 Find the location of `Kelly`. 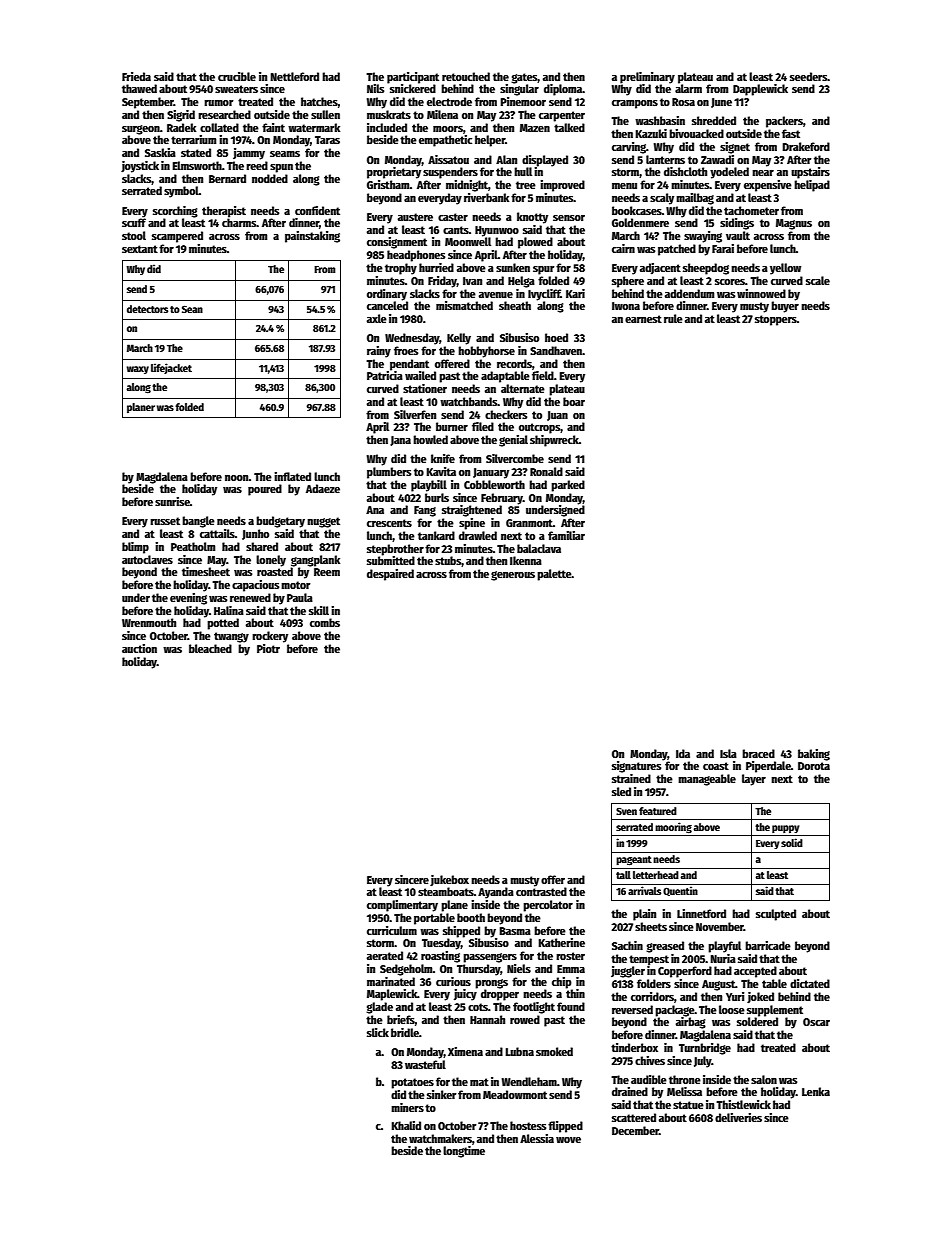

Kelly is located at coordinates (459, 339).
